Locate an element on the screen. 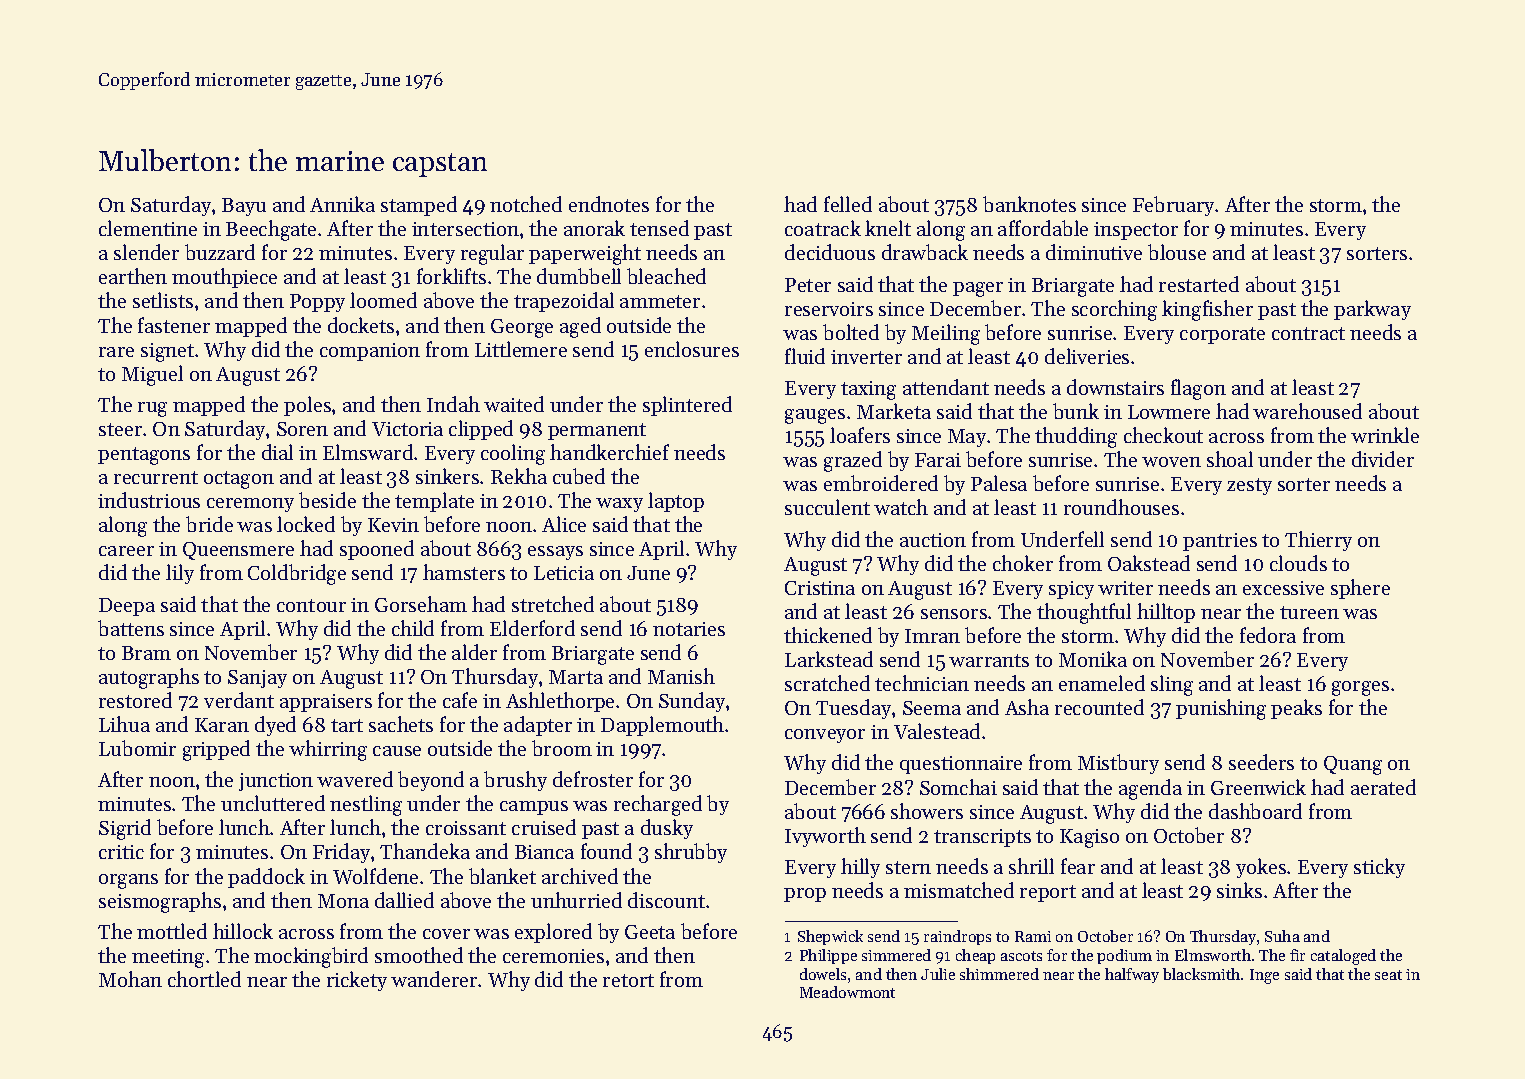 The width and height of the screenshot is (1525, 1079). February is located at coordinates (1174, 206).
